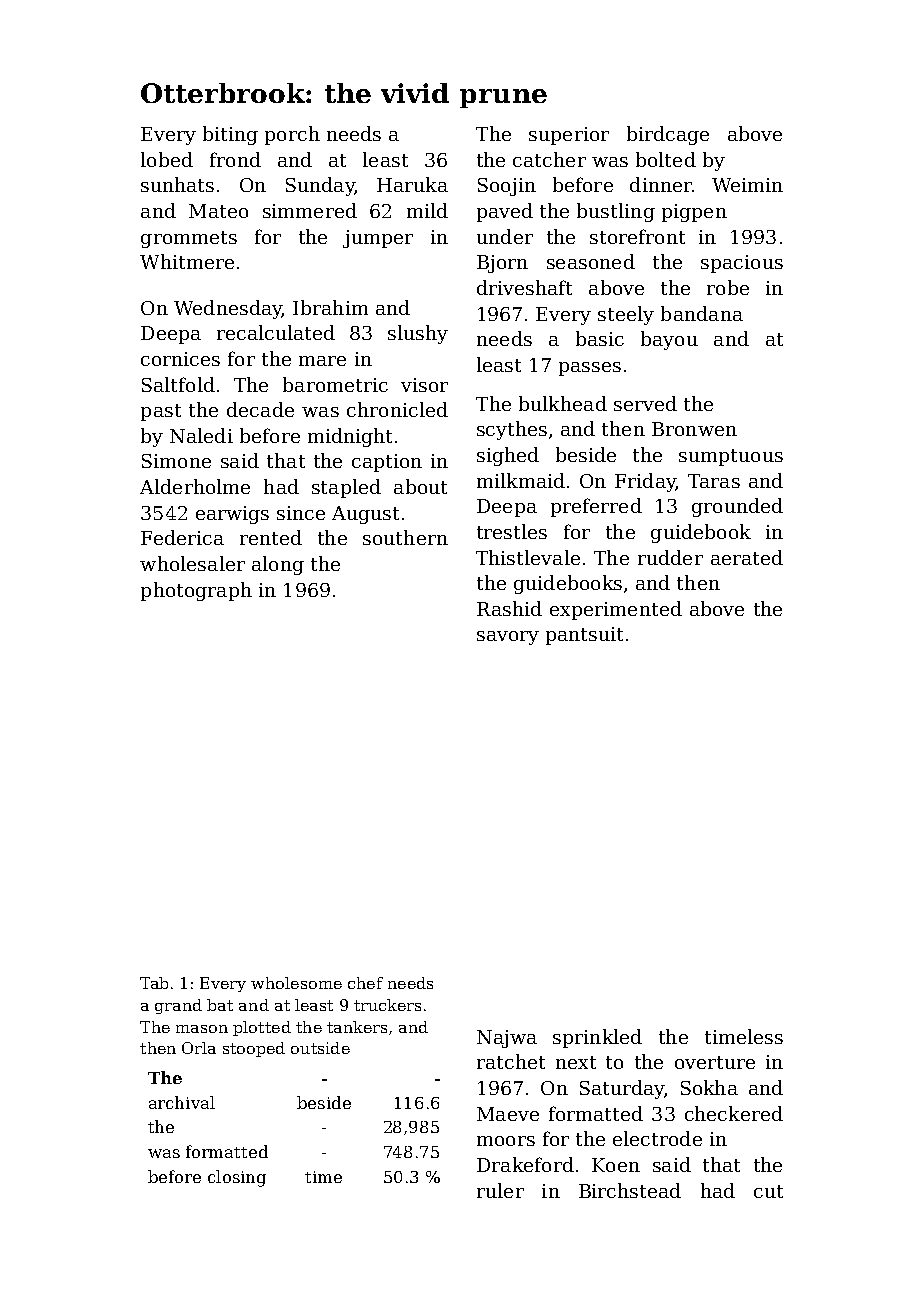 The width and height of the image is (924, 1314). What do you see at coordinates (230, 135) in the image?
I see `biting` at bounding box center [230, 135].
